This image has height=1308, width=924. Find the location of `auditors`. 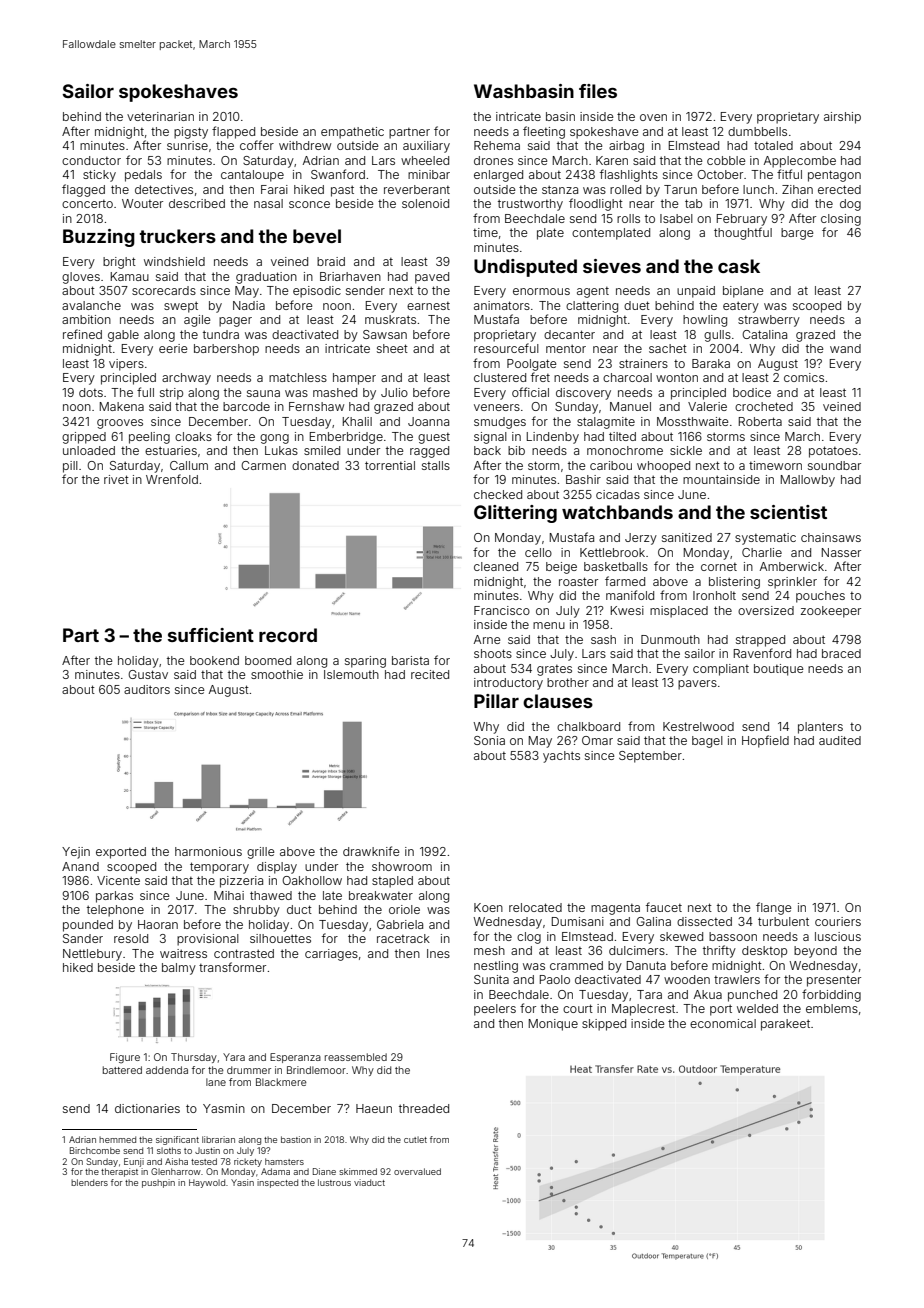

auditors is located at coordinates (147, 689).
